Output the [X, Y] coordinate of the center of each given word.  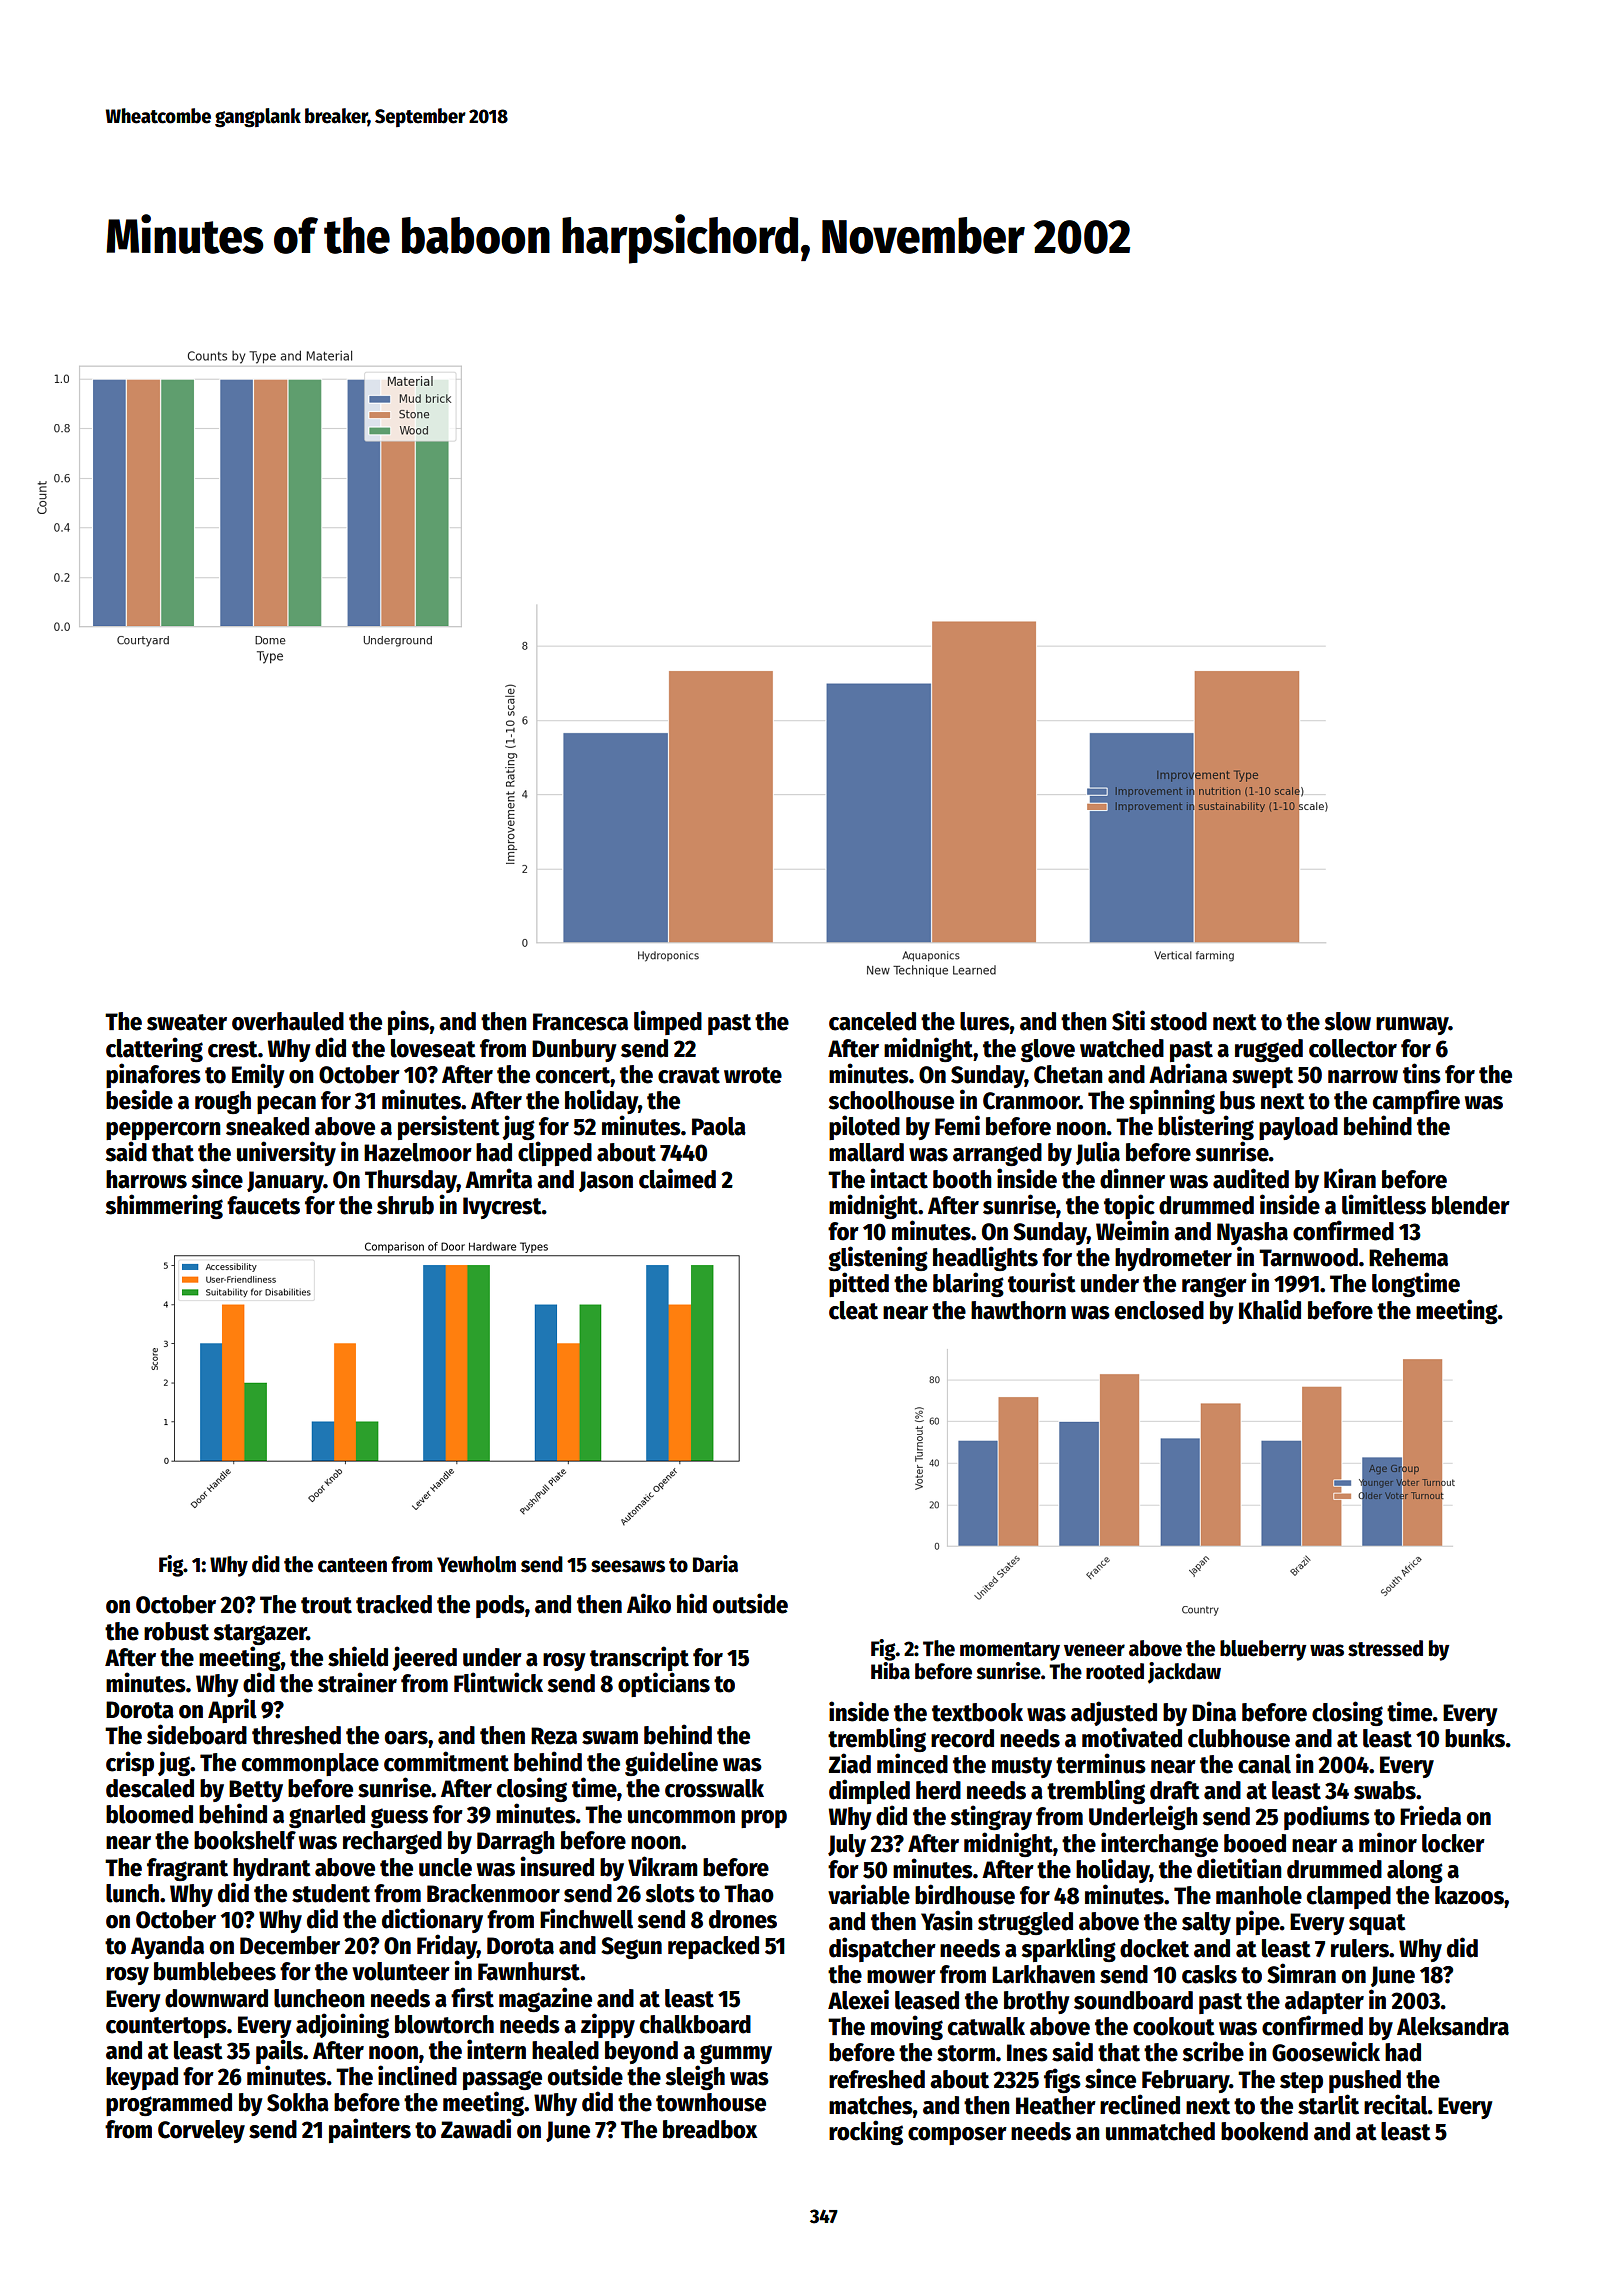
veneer [1094, 1650]
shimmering [164, 1206]
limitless [1384, 1204]
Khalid [1270, 1309]
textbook [977, 1712]
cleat [853, 1310]
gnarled [327, 1816]
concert [573, 1075]
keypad [142, 2078]
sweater [187, 1022]
